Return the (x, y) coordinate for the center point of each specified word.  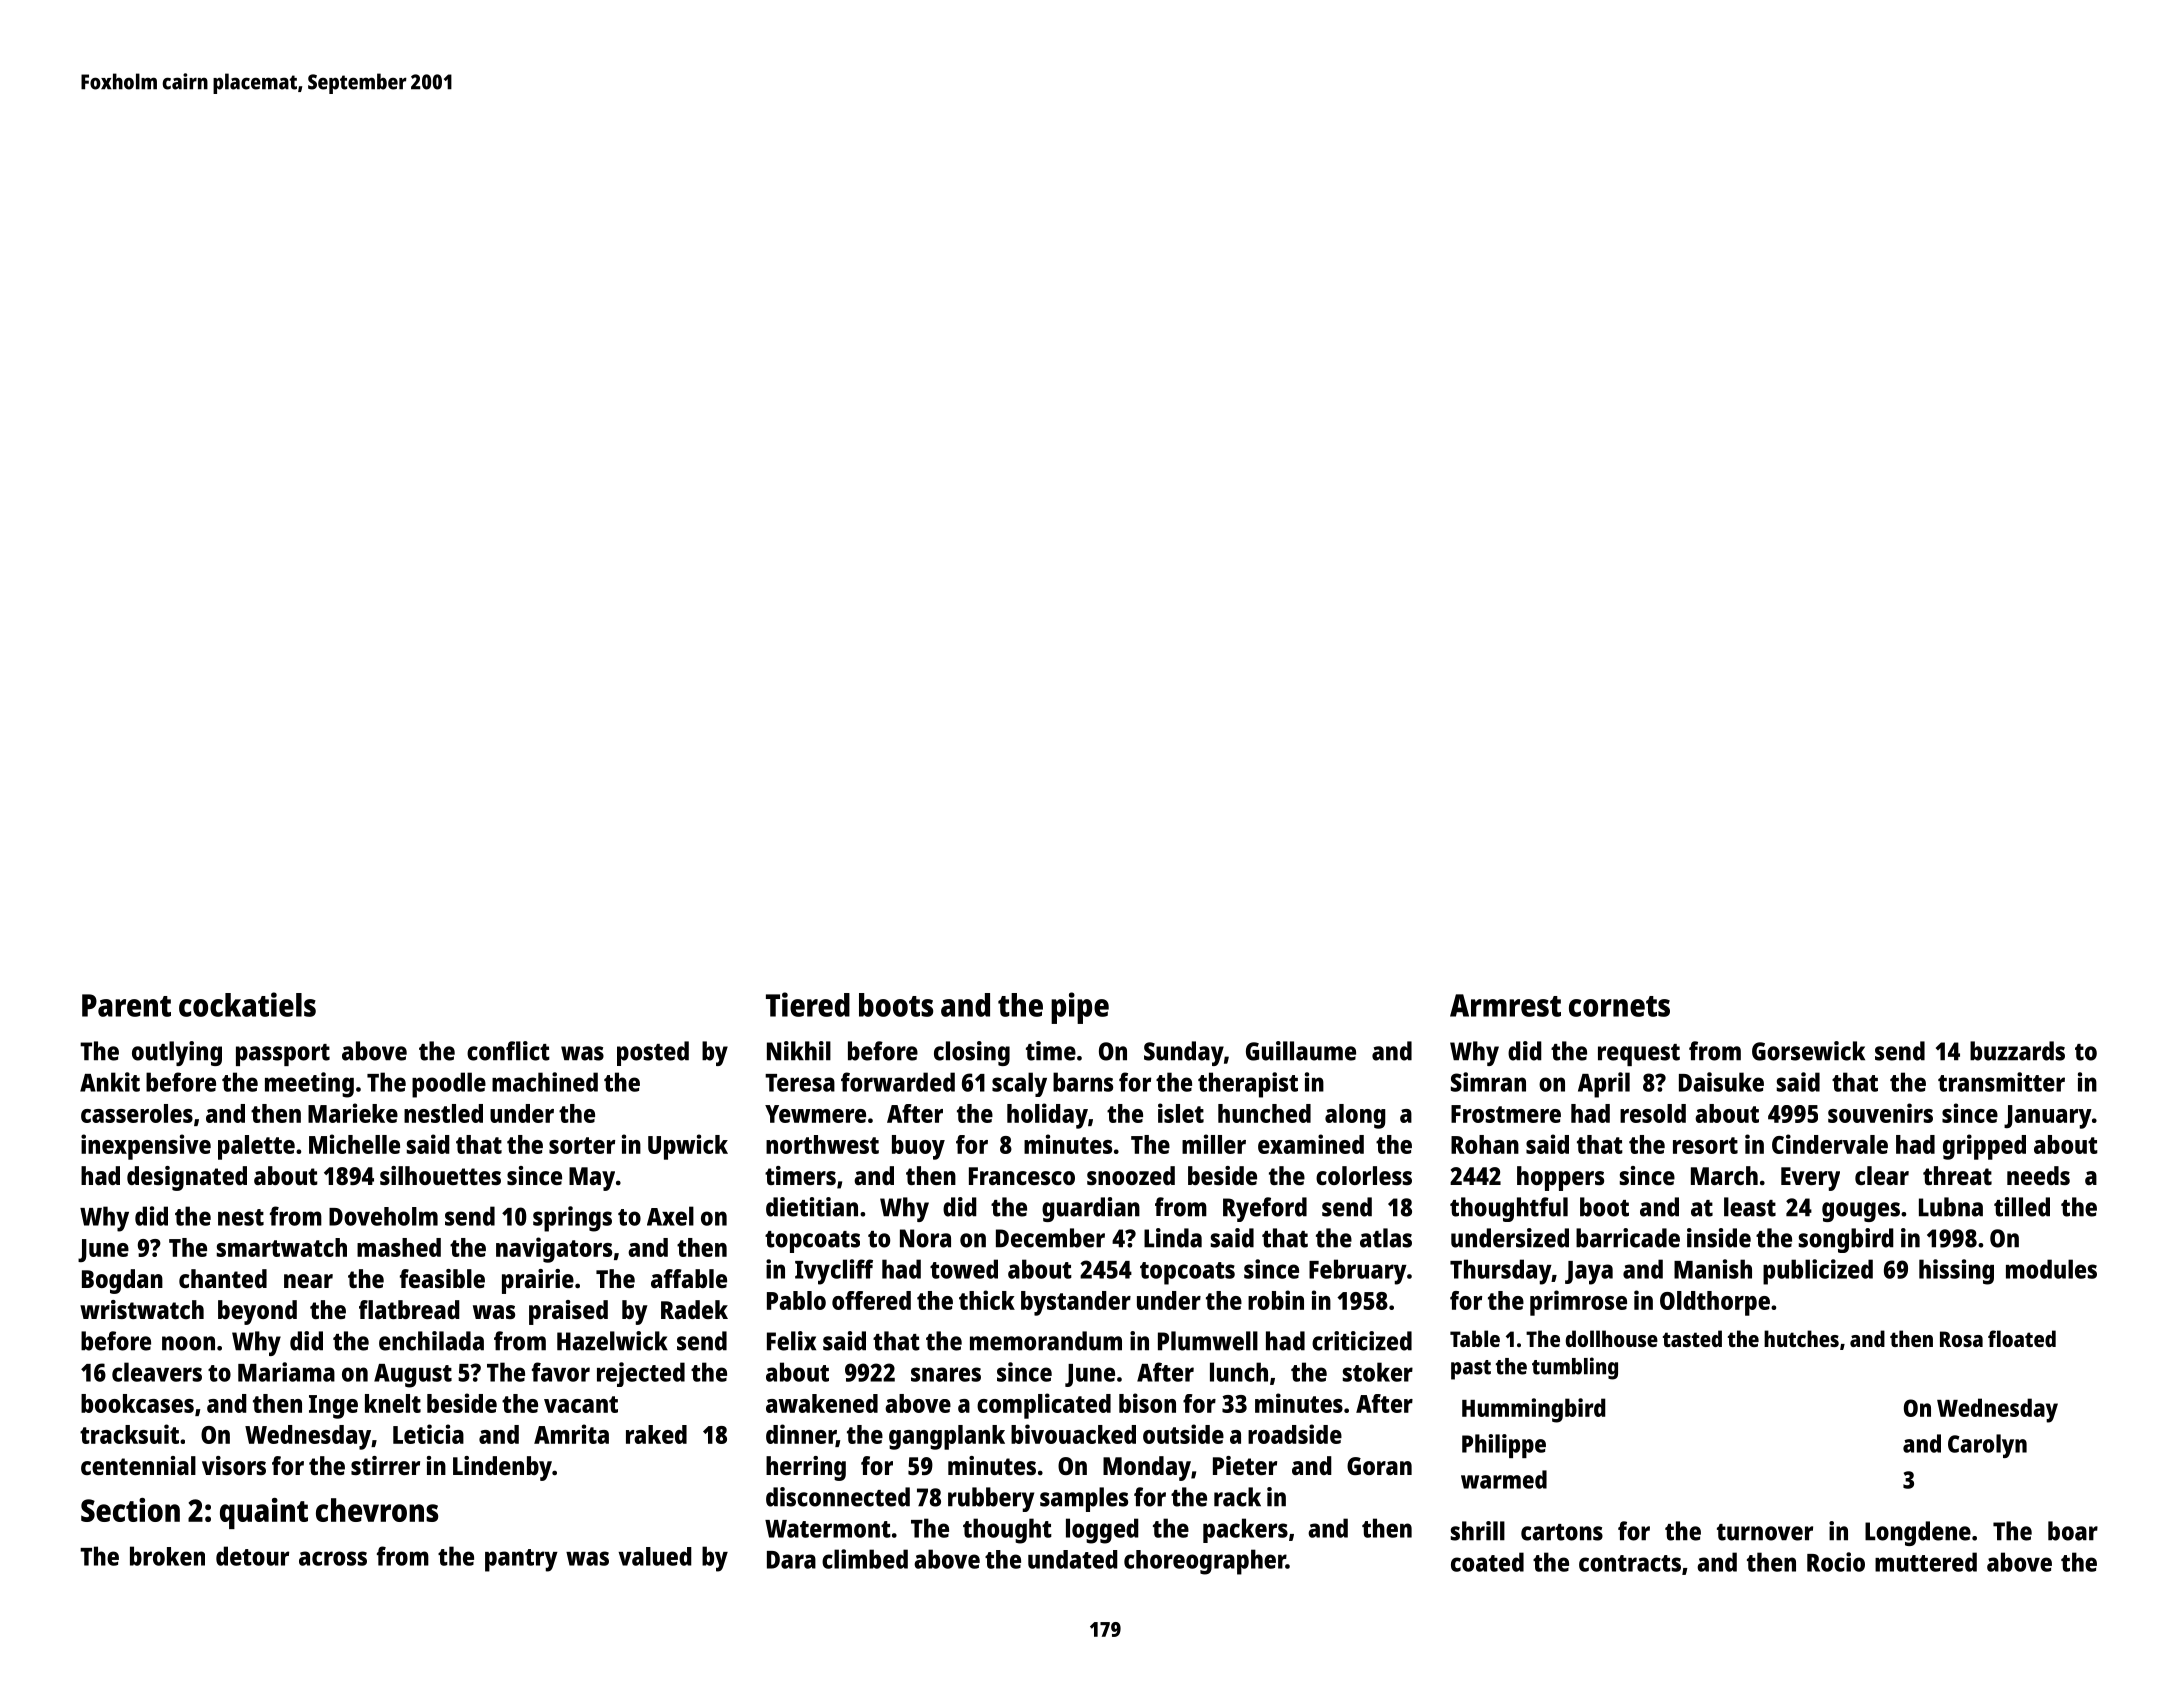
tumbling (1575, 1368)
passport (283, 1055)
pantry (521, 1560)
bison (1147, 1403)
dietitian (812, 1207)
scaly (1019, 1084)
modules (2051, 1269)
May (592, 1179)
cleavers (157, 1372)
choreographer (1205, 1562)
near (308, 1281)
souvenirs (1880, 1113)
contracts (1630, 1563)
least (1750, 1207)
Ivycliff (834, 1272)
